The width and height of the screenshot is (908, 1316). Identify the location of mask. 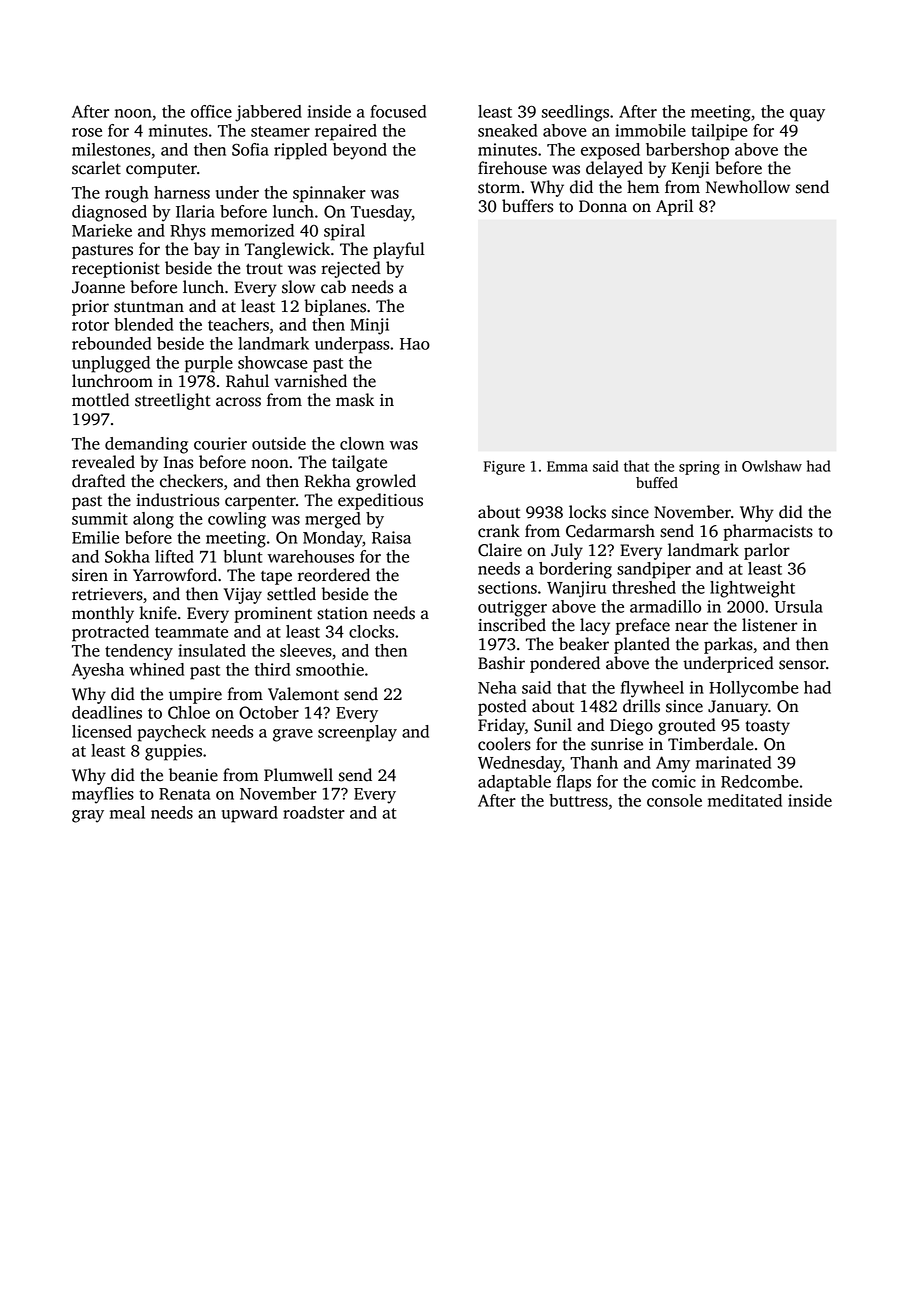
(355, 400).
